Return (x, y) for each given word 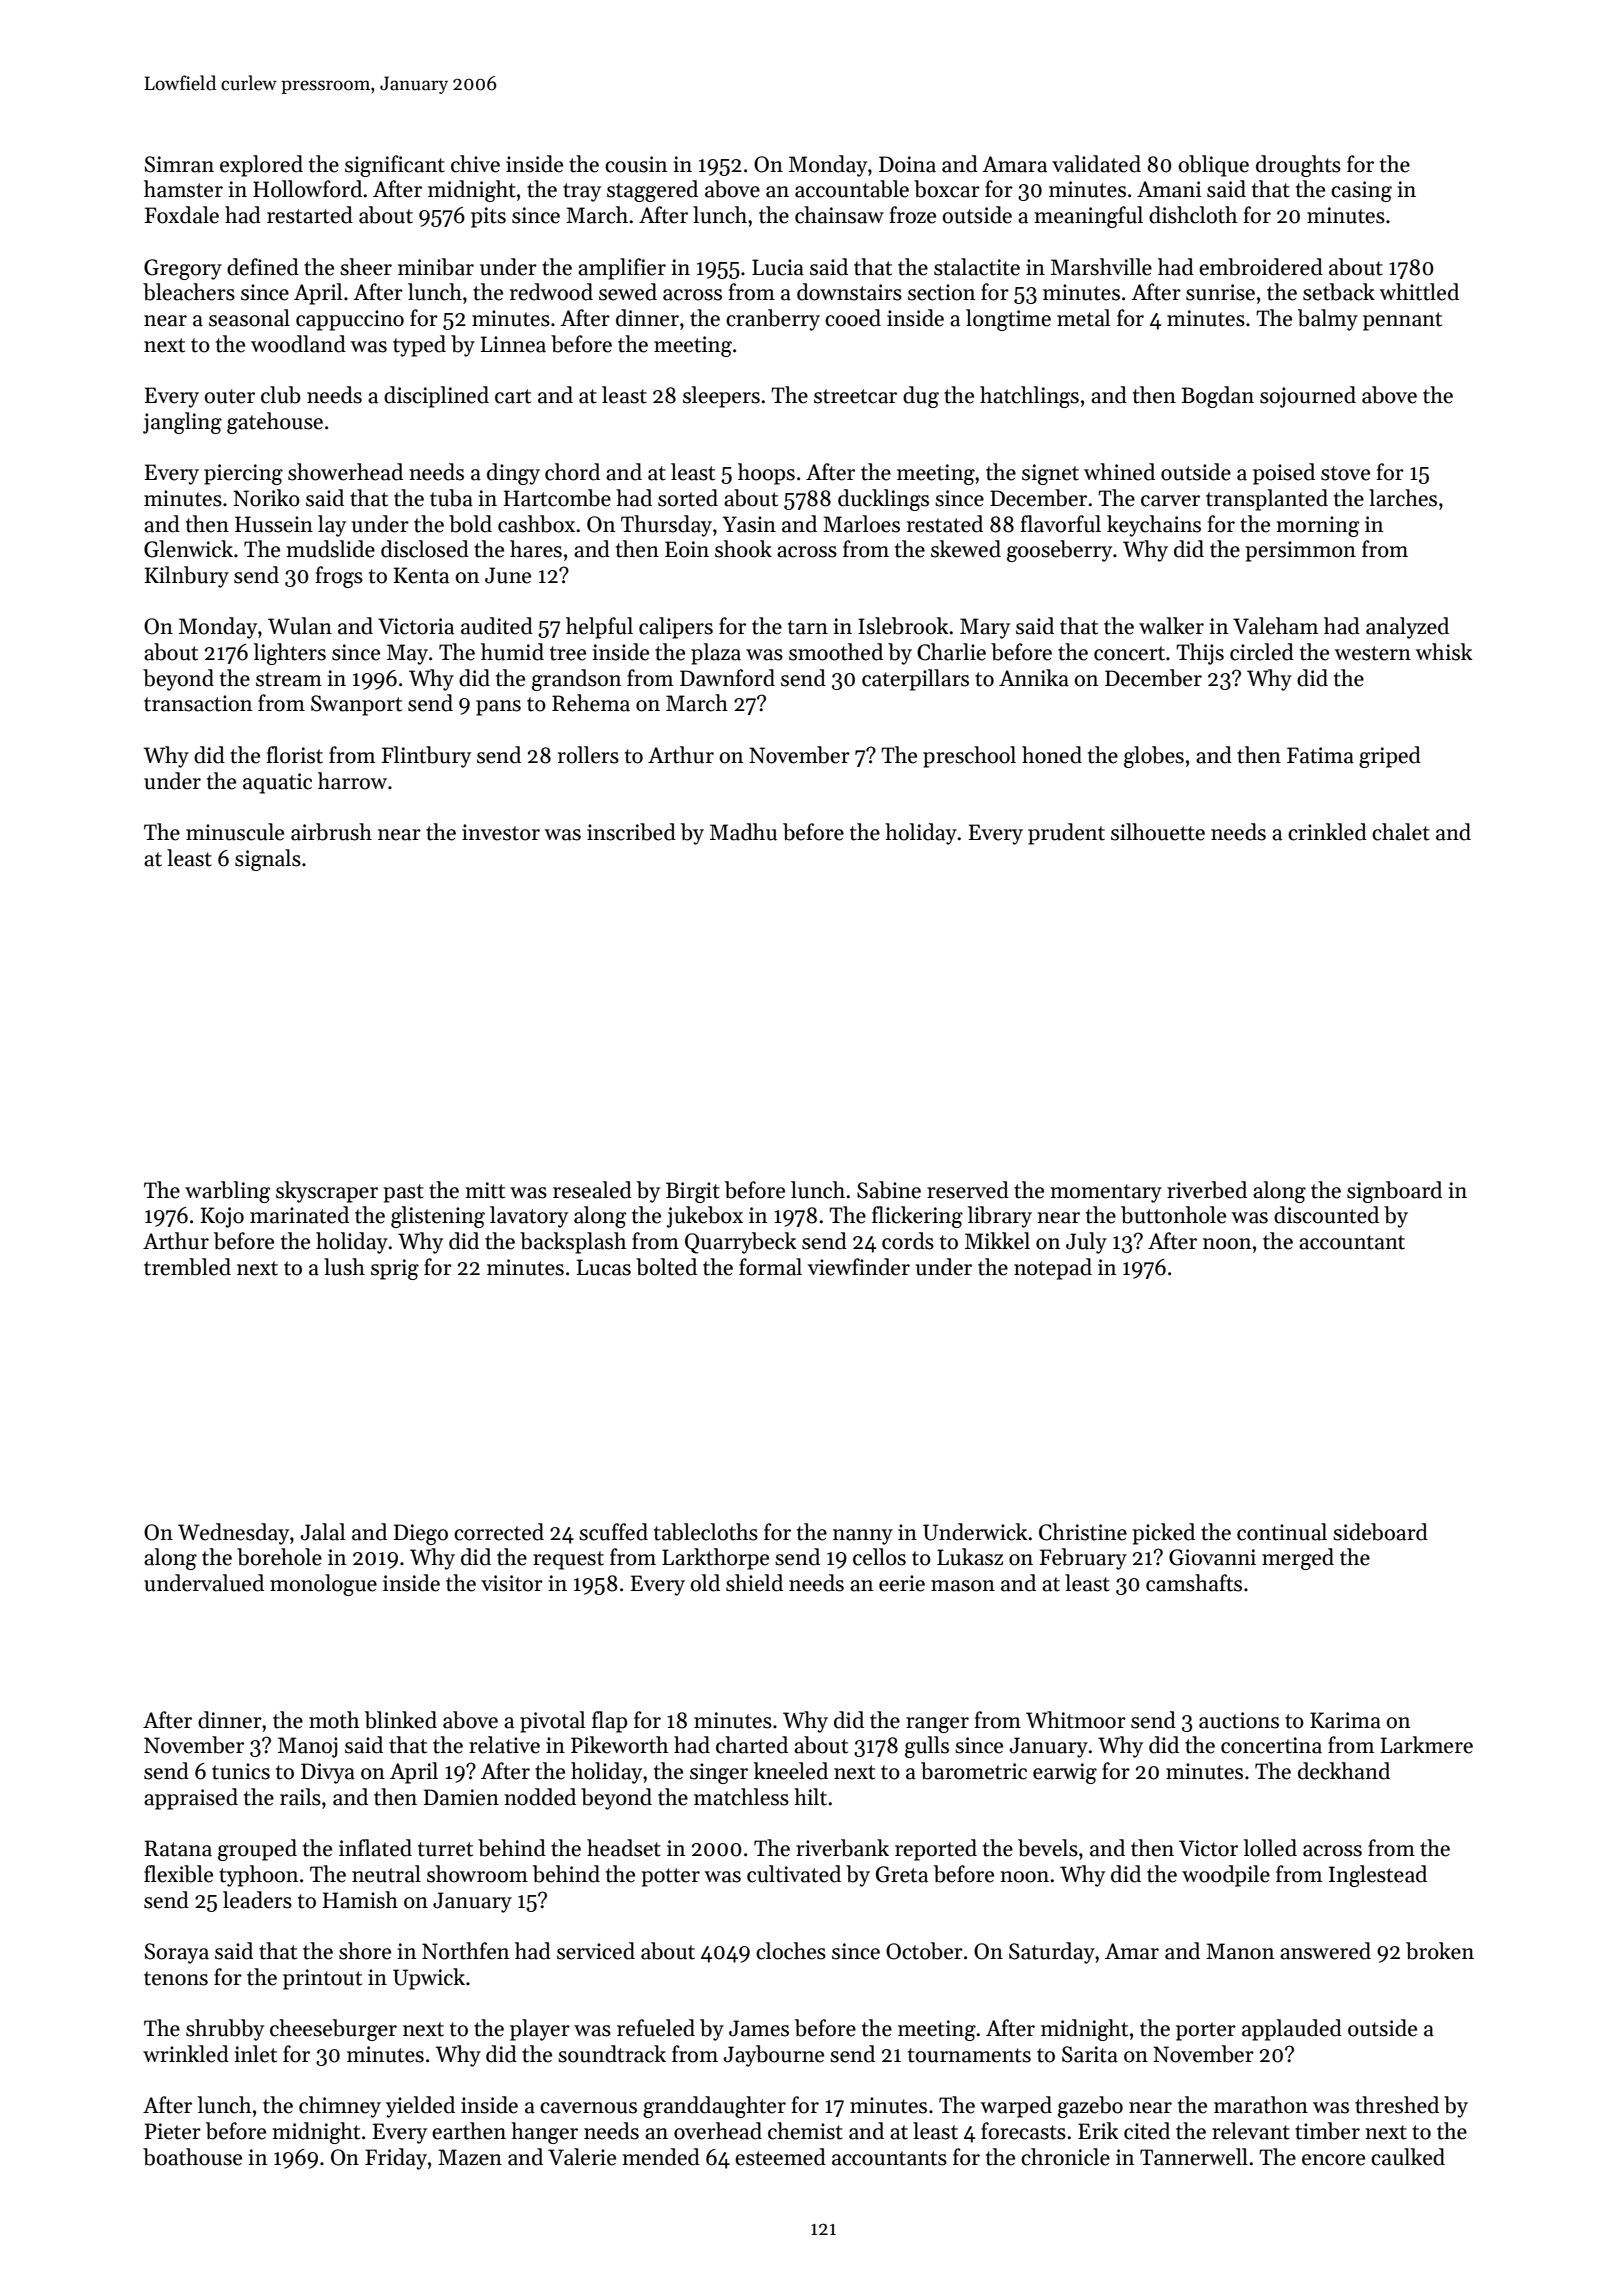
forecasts (1023, 2131)
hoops (766, 474)
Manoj (307, 1747)
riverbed (1207, 1190)
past (403, 1193)
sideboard (1380, 1532)
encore (1333, 2160)
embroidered (1261, 267)
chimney (340, 2107)
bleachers (189, 292)
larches (1403, 498)
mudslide (330, 549)
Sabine (889, 1190)
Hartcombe (557, 498)
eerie (902, 1583)
